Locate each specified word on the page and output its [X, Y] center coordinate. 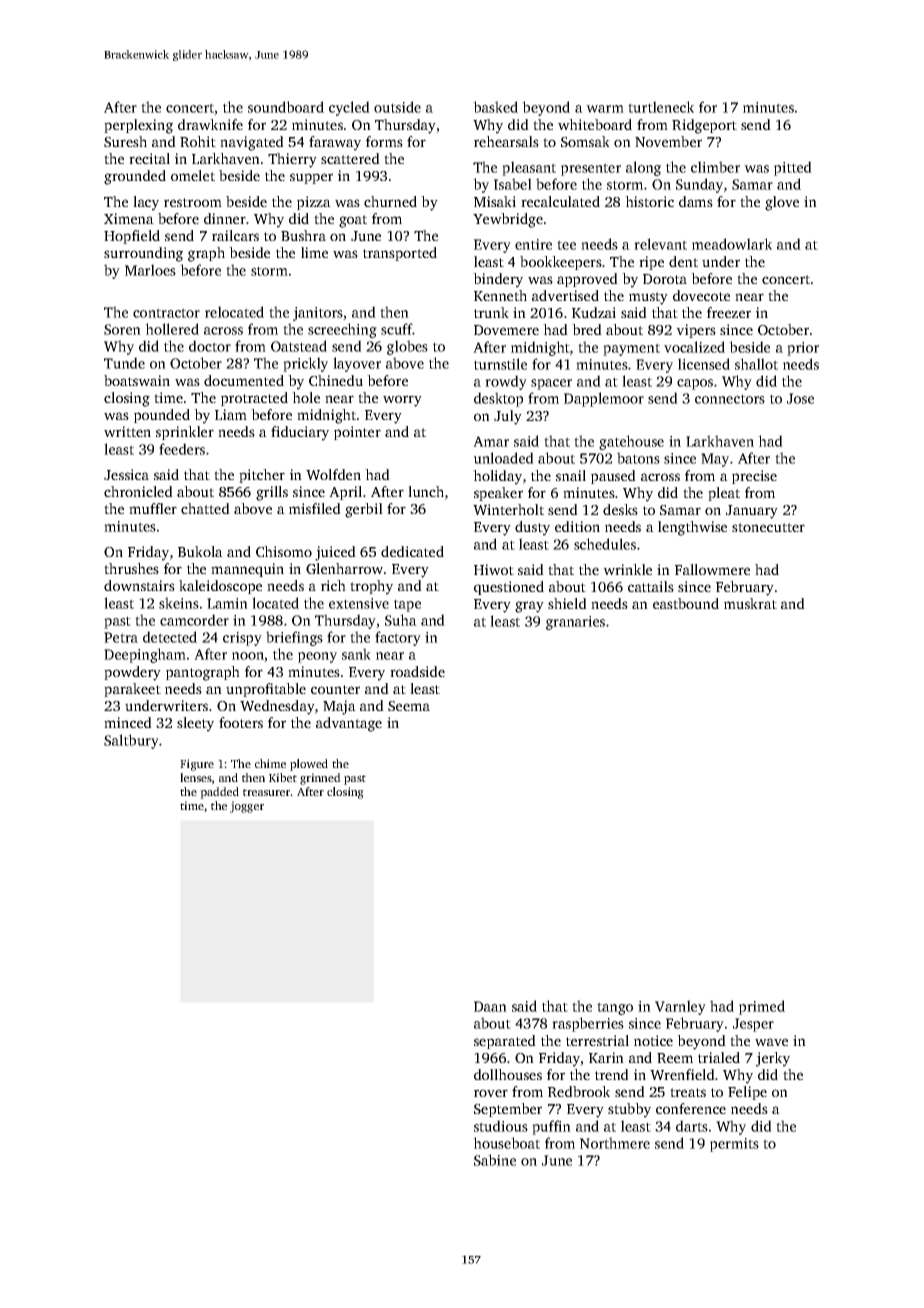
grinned [320, 779]
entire [533, 244]
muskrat [750, 603]
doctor [210, 346]
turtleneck [661, 107]
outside [397, 107]
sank [356, 654]
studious [501, 1126]
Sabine [495, 1160]
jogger [247, 807]
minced [128, 722]
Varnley [680, 1007]
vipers [696, 331]
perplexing [138, 126]
